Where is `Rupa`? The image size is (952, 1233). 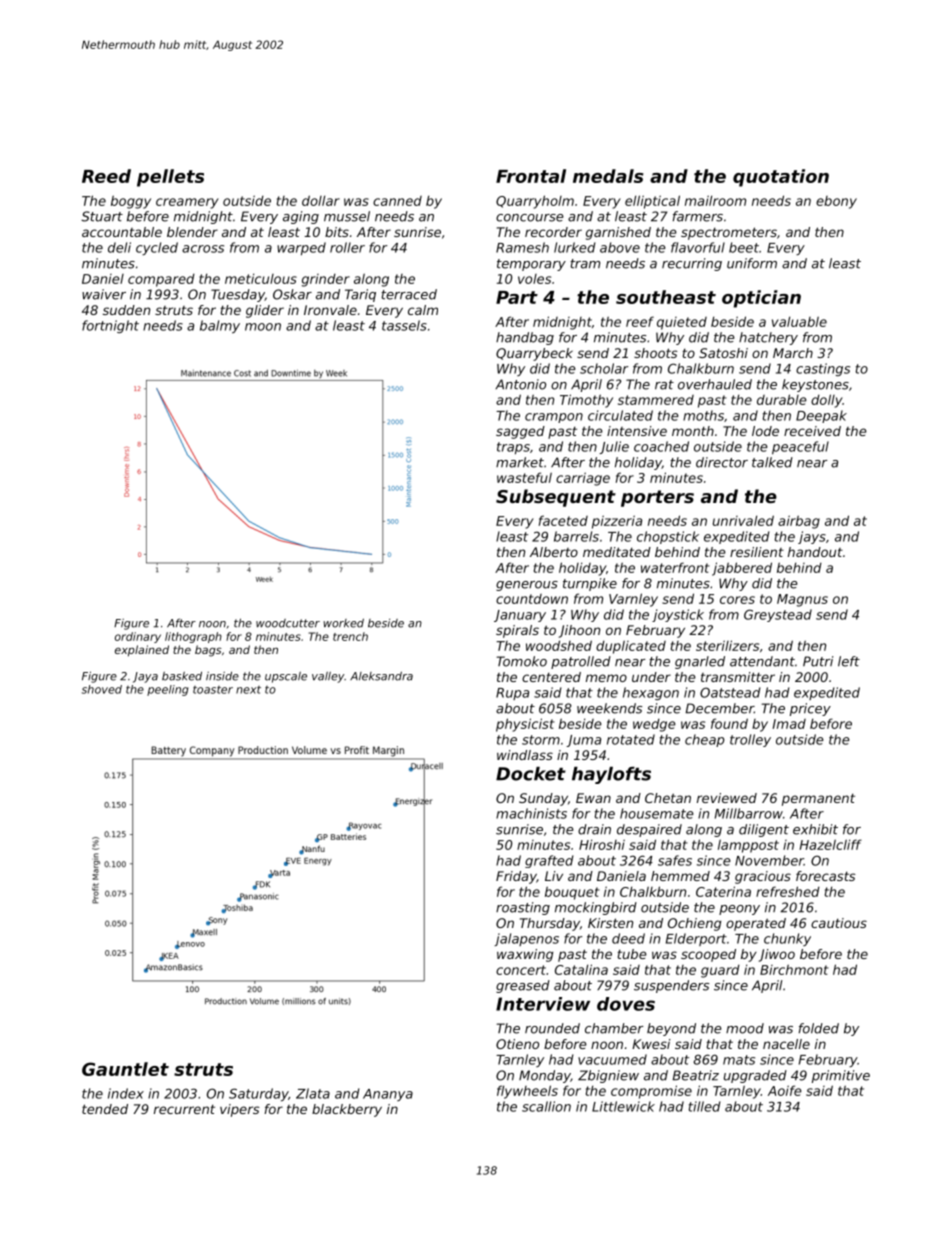 Rupa is located at coordinates (512, 694).
